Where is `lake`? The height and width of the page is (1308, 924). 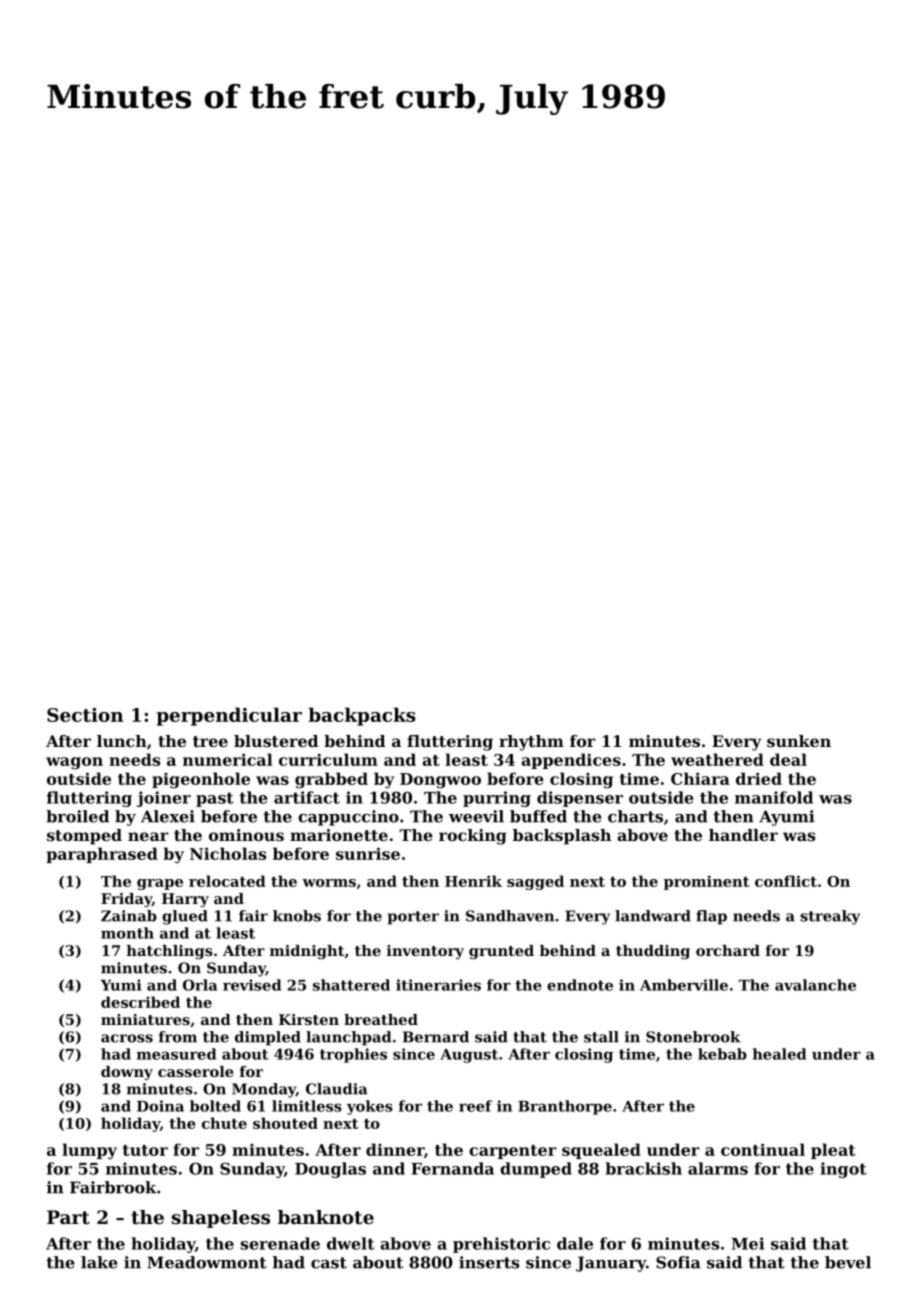 lake is located at coordinates (99, 1262).
